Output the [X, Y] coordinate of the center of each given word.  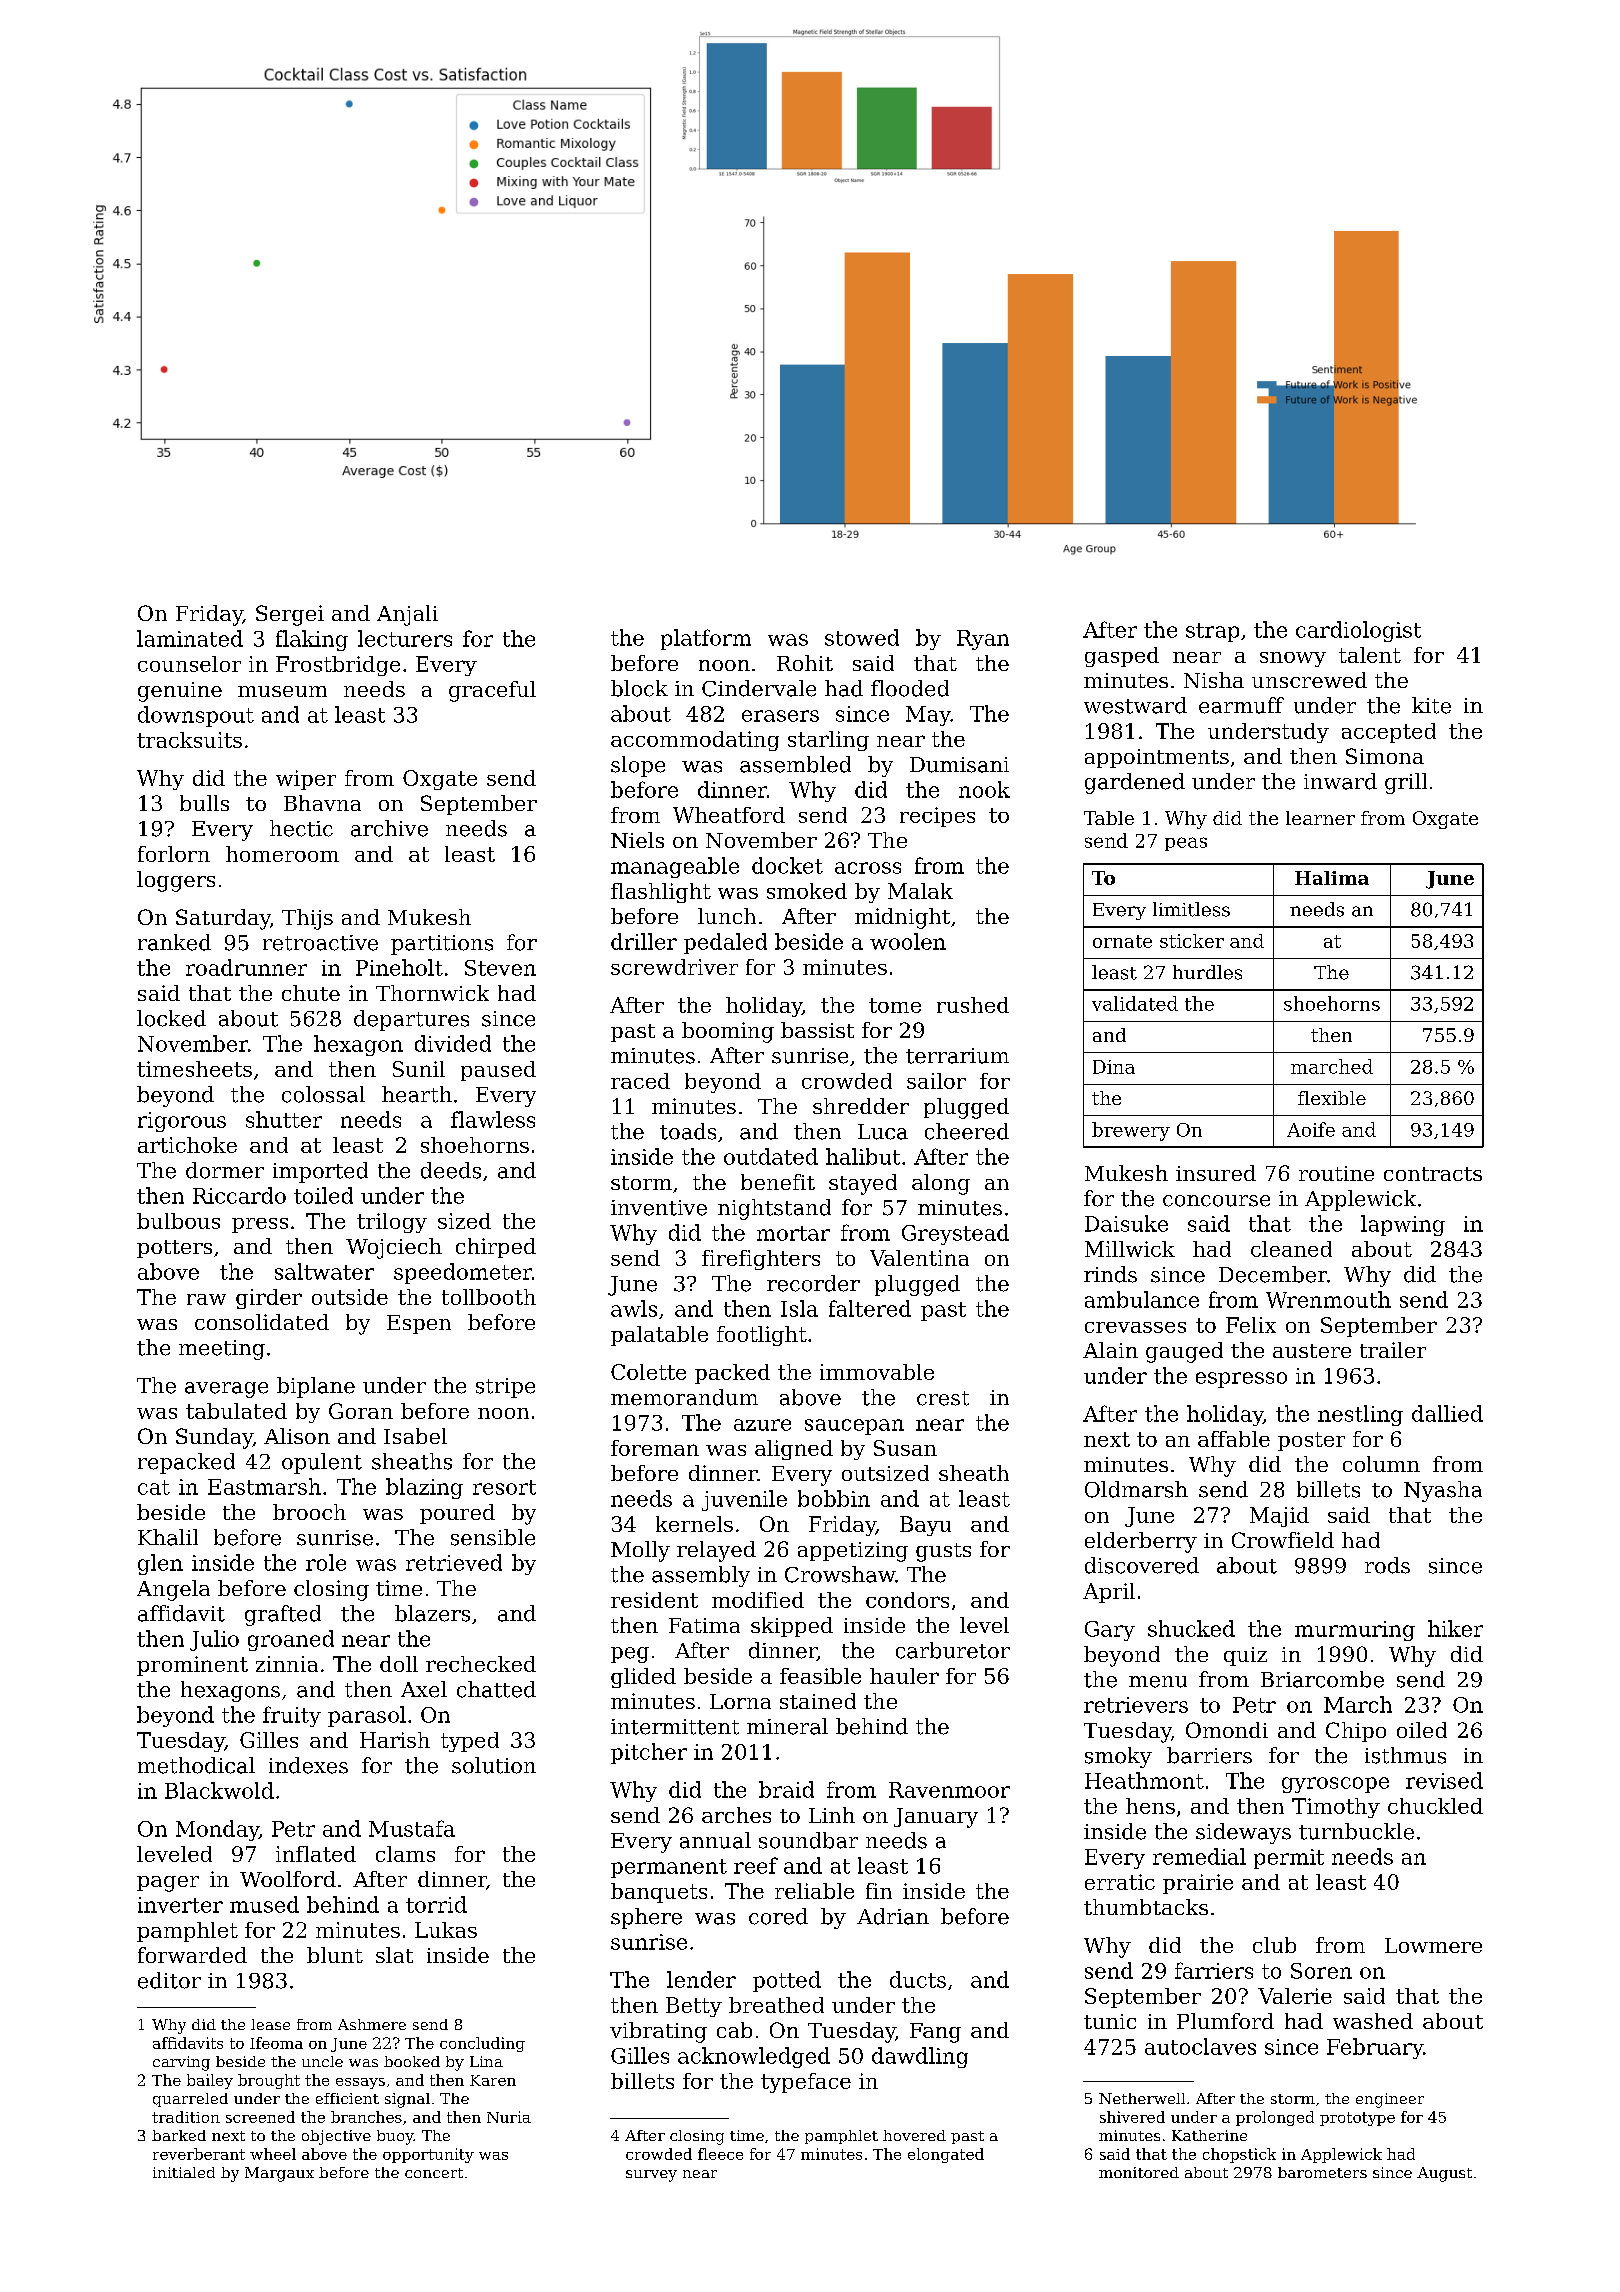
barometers [1322, 2172]
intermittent [675, 1727]
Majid [1279, 1517]
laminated [190, 638]
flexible [1332, 1098]
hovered [914, 2135]
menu [1158, 1682]
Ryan [983, 640]
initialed [184, 2172]
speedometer [463, 1273]
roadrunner [246, 967]
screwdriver [674, 967]
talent [1370, 655]
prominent [192, 1666]
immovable [877, 1372]
